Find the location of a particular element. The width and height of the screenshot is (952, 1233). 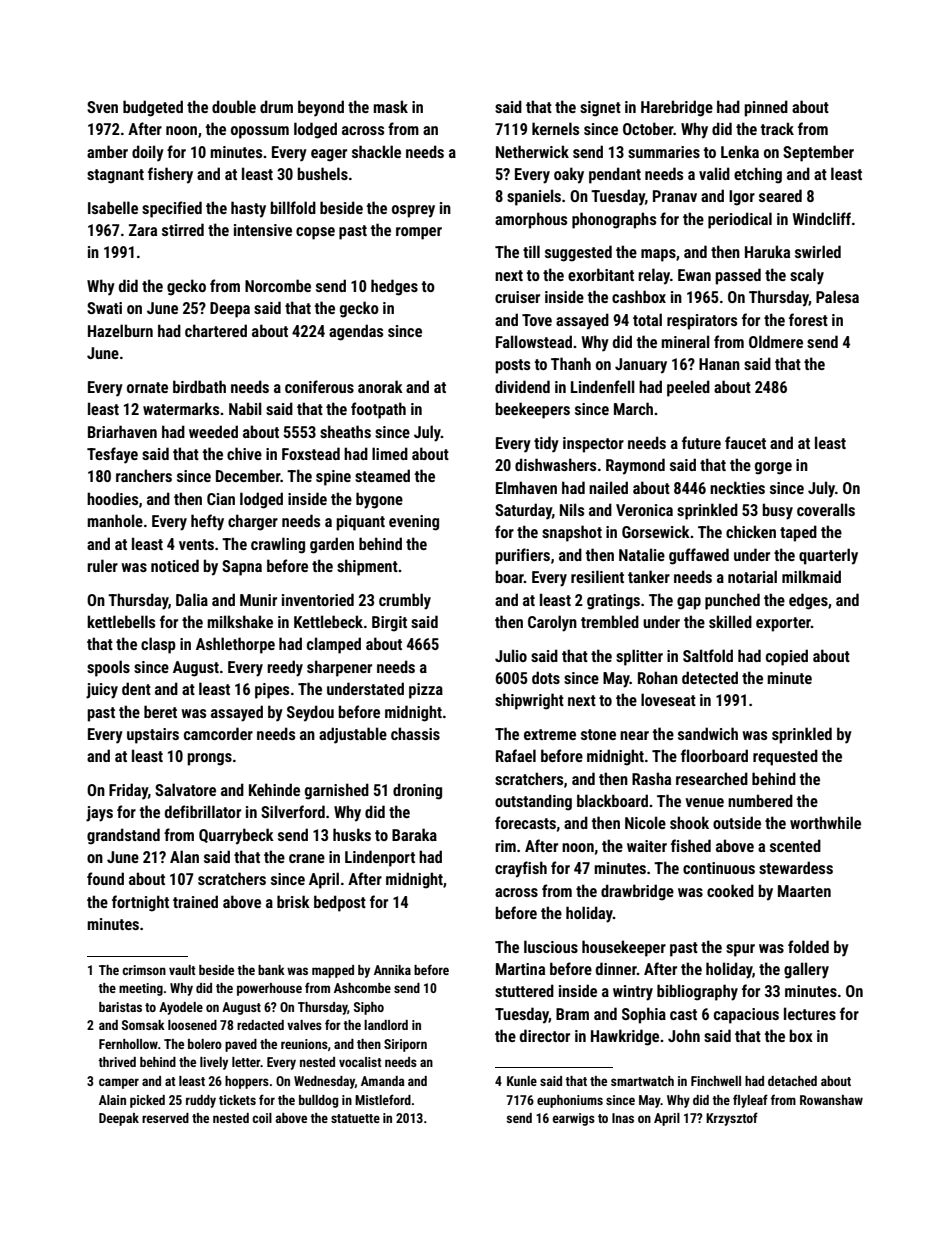

chicken is located at coordinates (751, 531).
